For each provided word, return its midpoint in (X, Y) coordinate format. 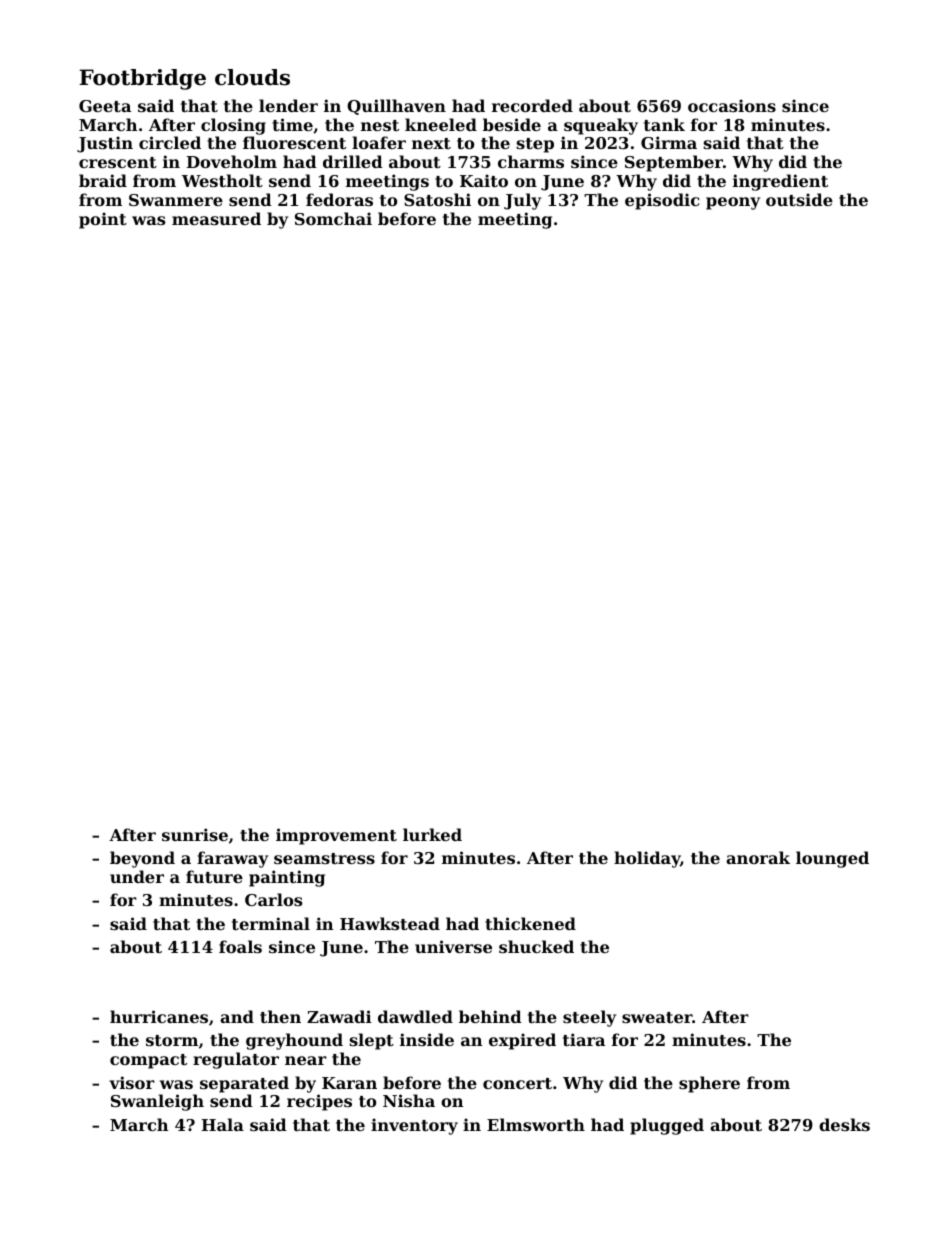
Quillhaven (396, 107)
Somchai (333, 218)
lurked (432, 834)
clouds (252, 77)
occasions (732, 105)
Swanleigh (157, 1102)
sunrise (195, 834)
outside (799, 199)
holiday (647, 859)
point (103, 220)
